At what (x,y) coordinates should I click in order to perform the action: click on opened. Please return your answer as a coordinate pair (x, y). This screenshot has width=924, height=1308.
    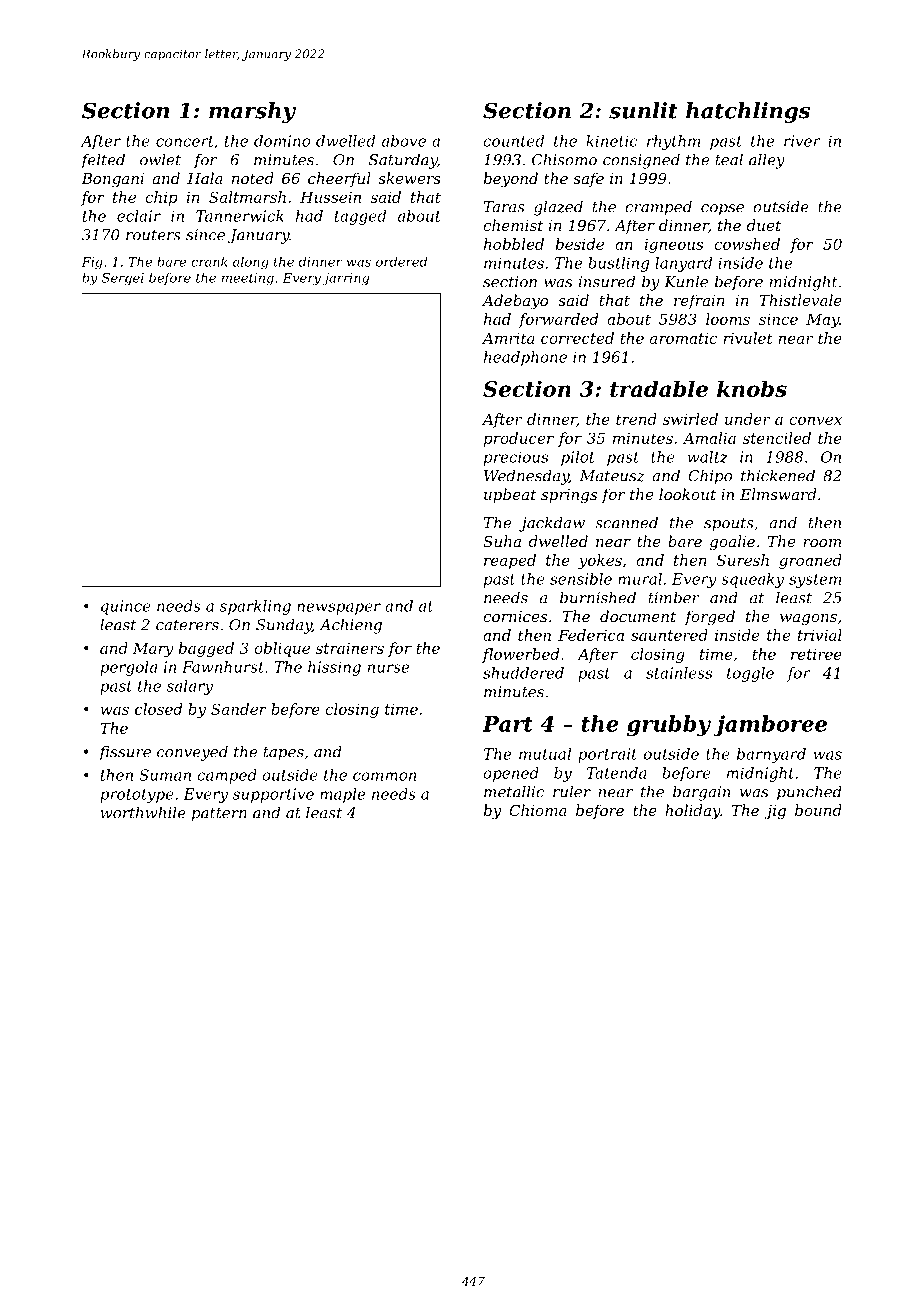
    Looking at the image, I should click on (511, 774).
